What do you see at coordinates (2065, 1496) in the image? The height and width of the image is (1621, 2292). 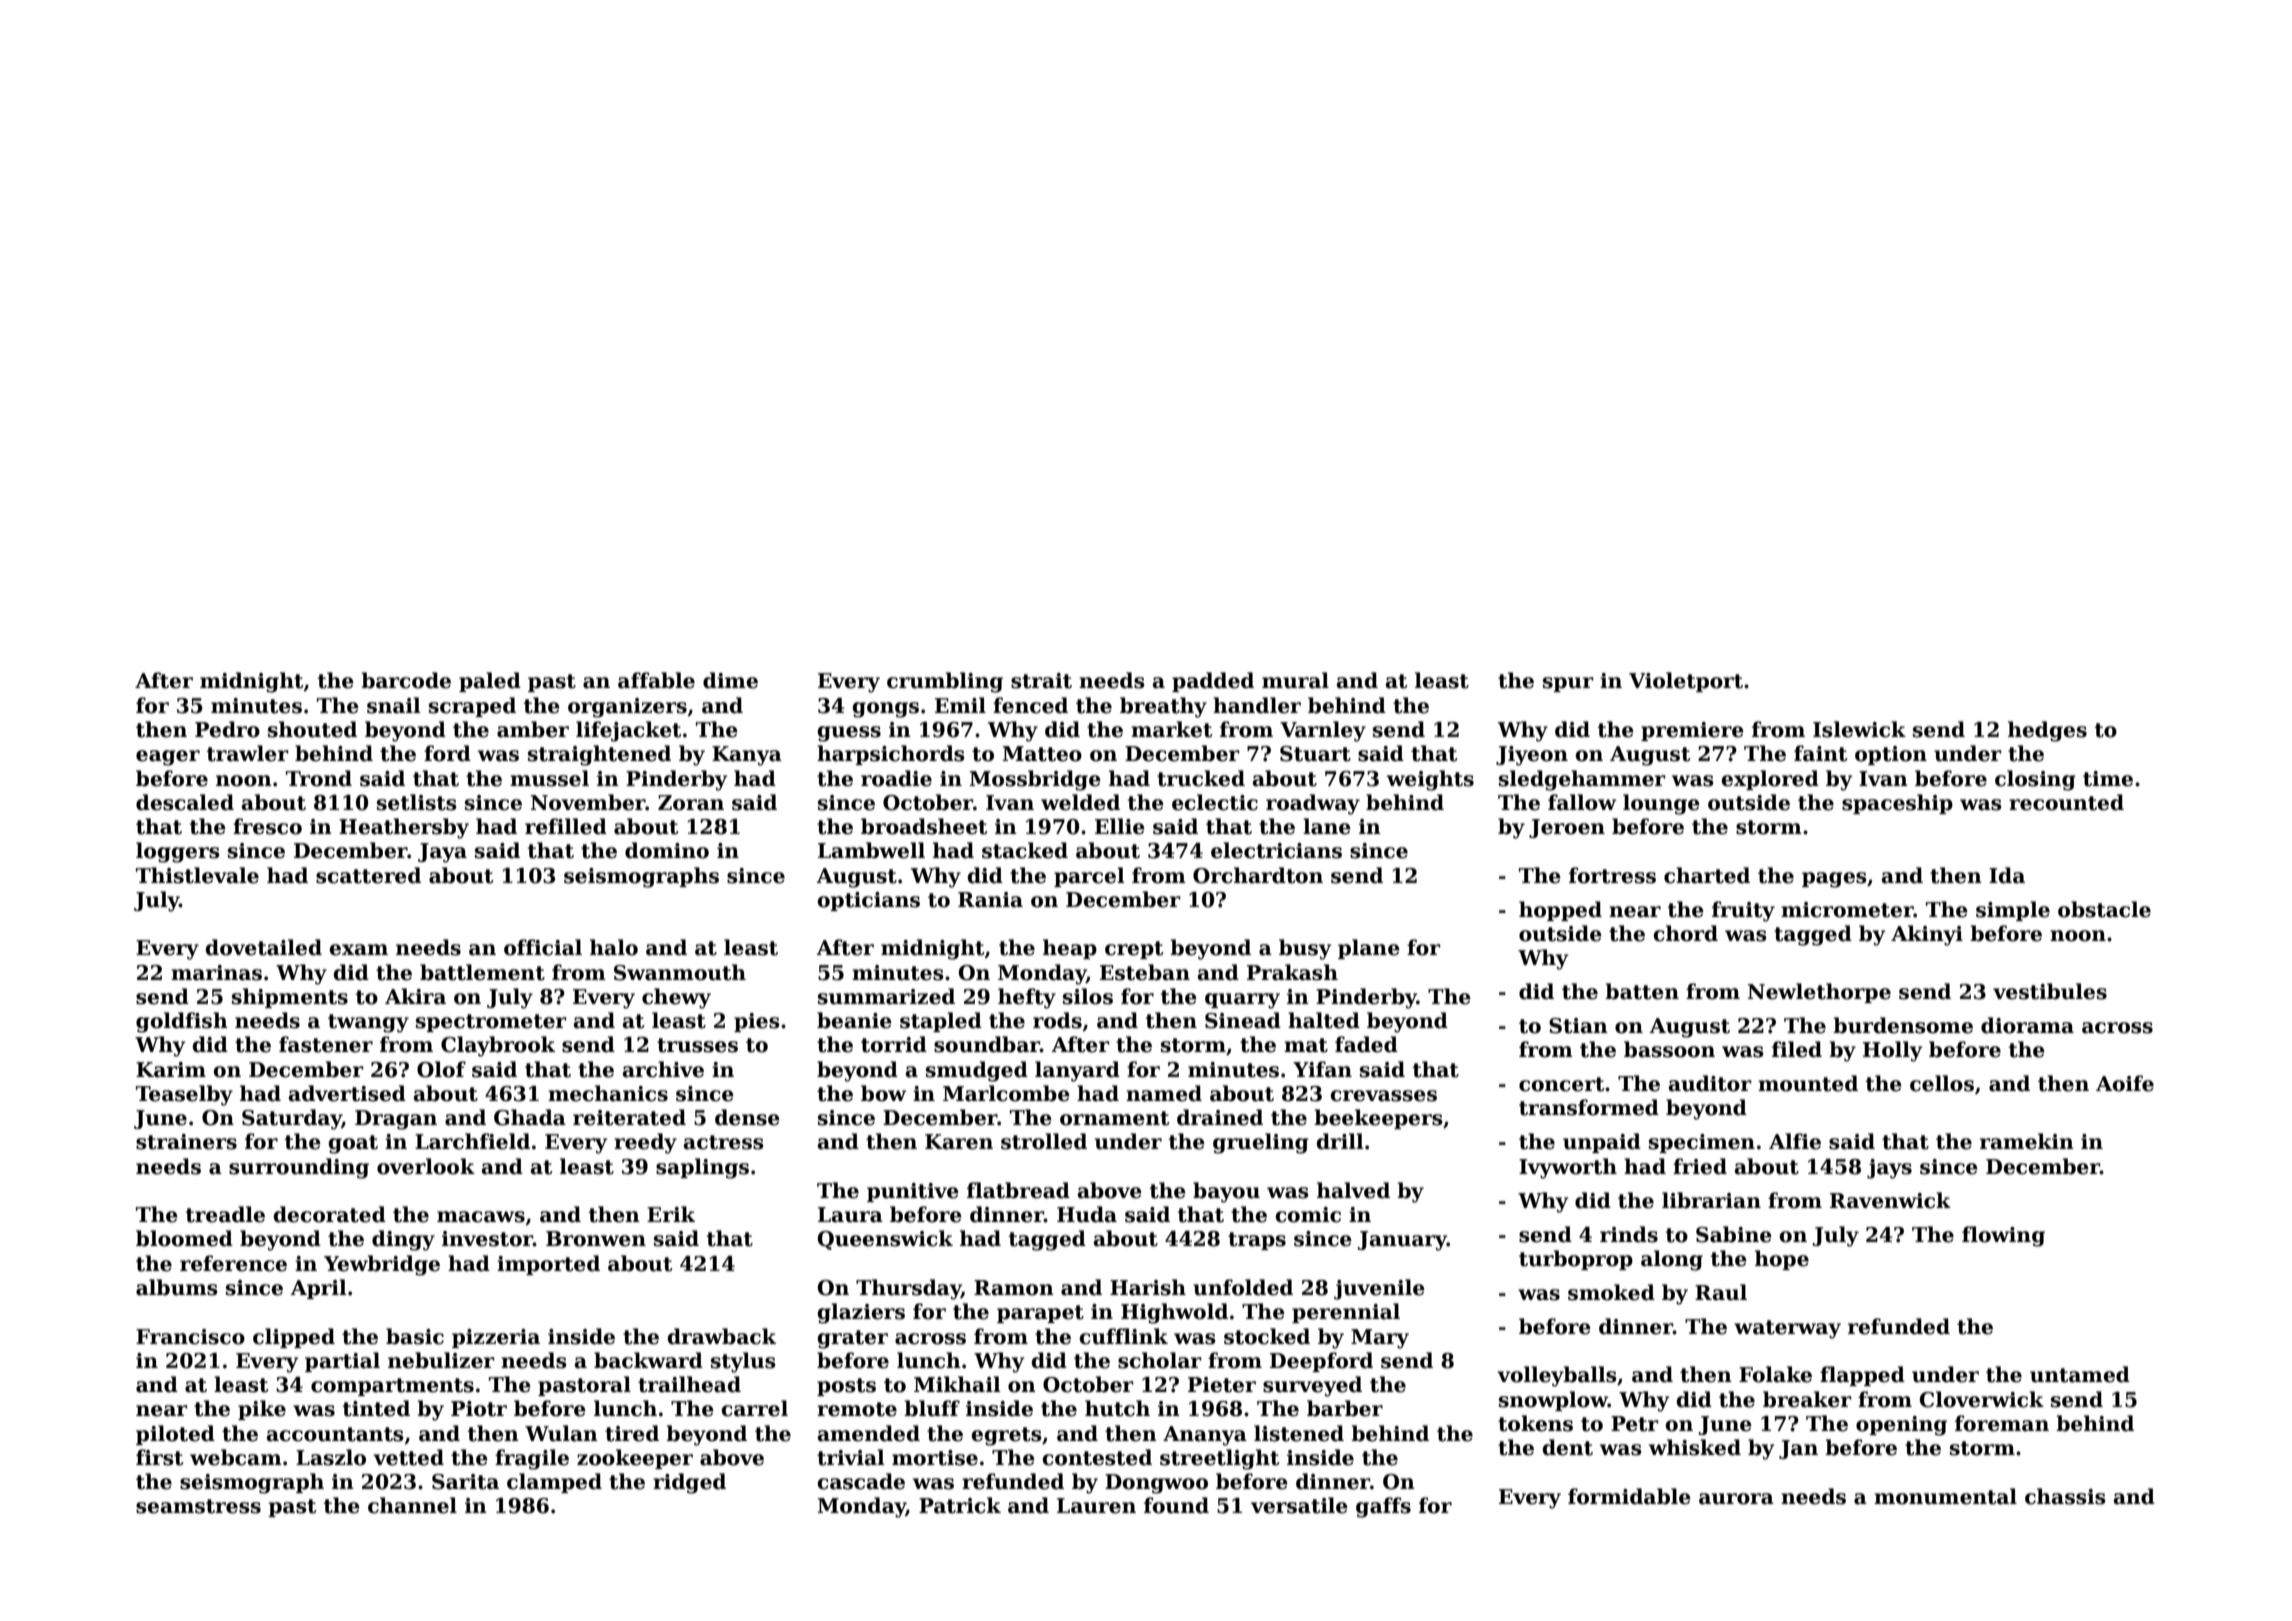 I see `chassis` at bounding box center [2065, 1496].
